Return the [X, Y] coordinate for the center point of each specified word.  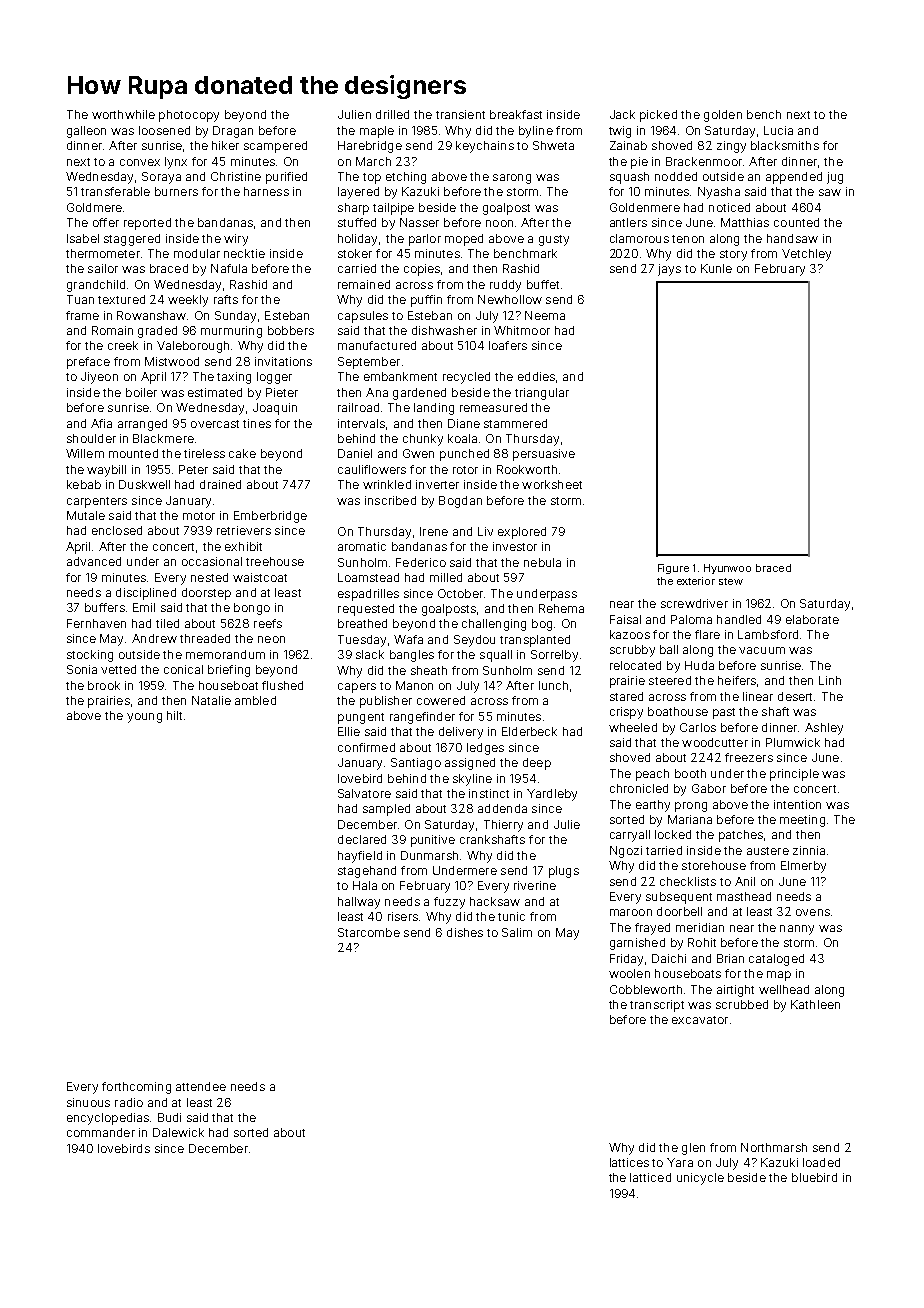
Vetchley [806, 255]
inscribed [390, 500]
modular [197, 253]
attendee [201, 1086]
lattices [629, 1162]
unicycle [700, 1179]
